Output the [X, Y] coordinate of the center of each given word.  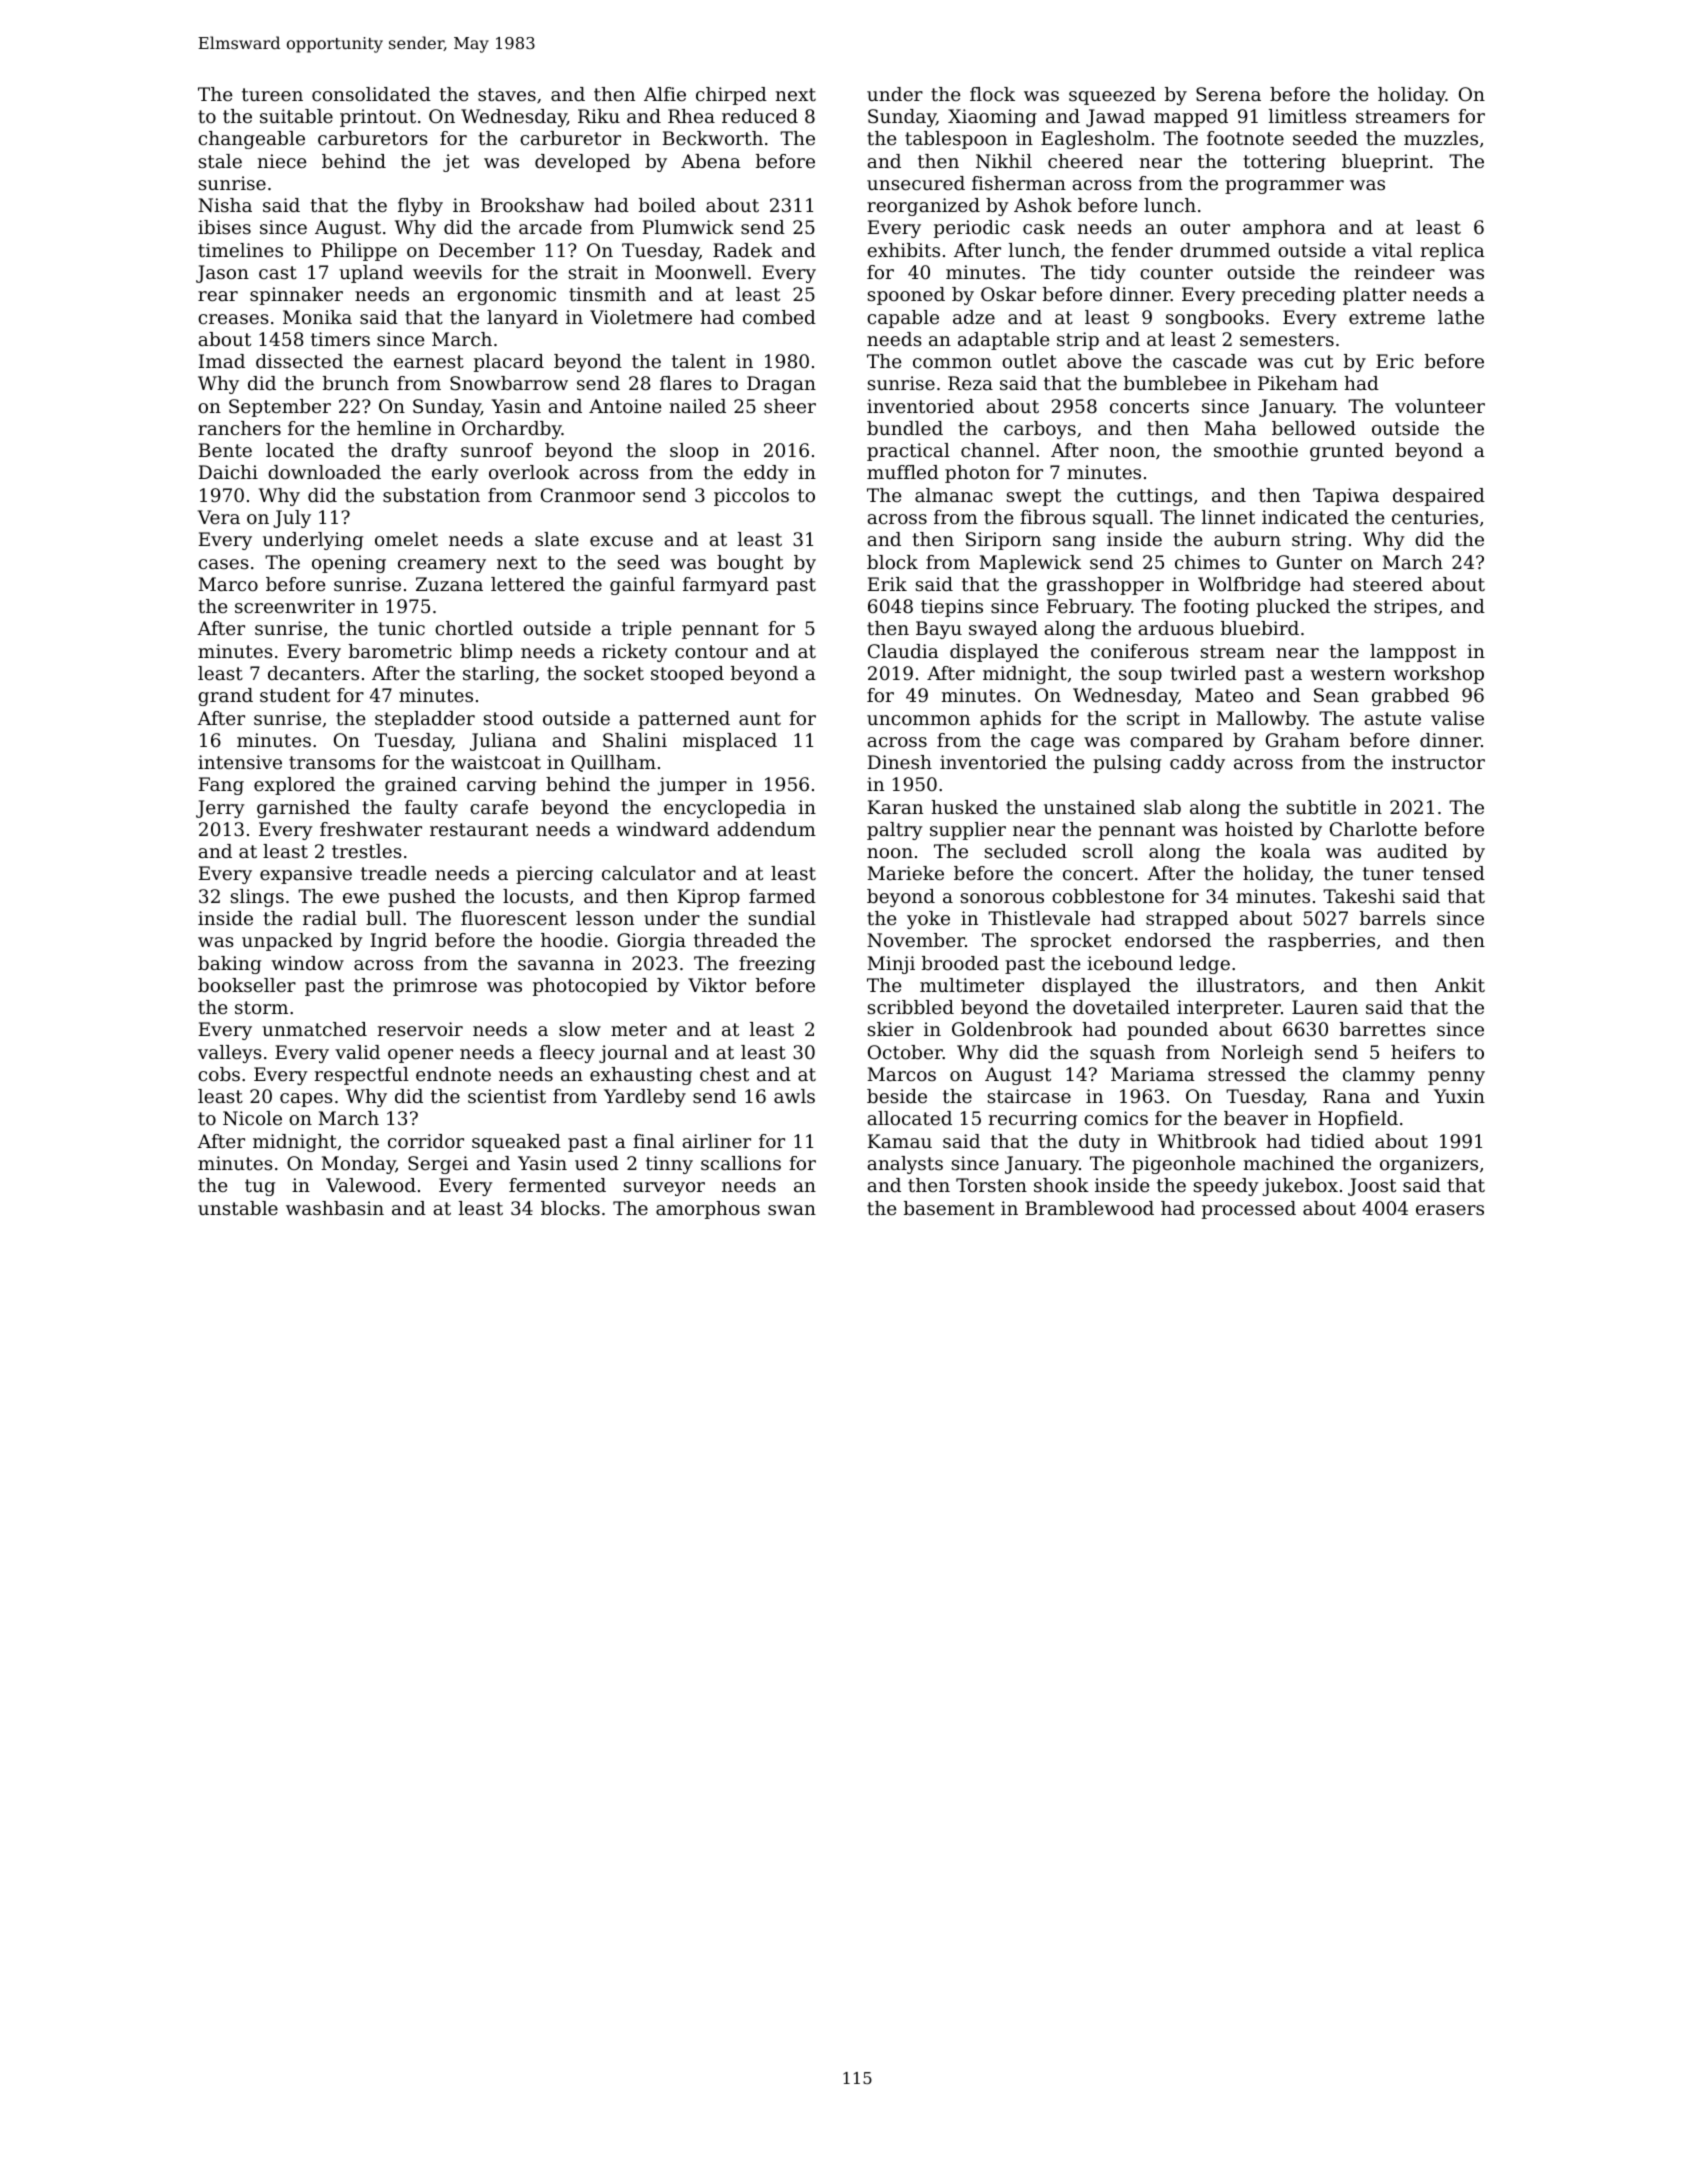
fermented [557, 1185]
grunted [1347, 452]
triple [646, 630]
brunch [356, 383]
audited [1413, 851]
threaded [736, 940]
